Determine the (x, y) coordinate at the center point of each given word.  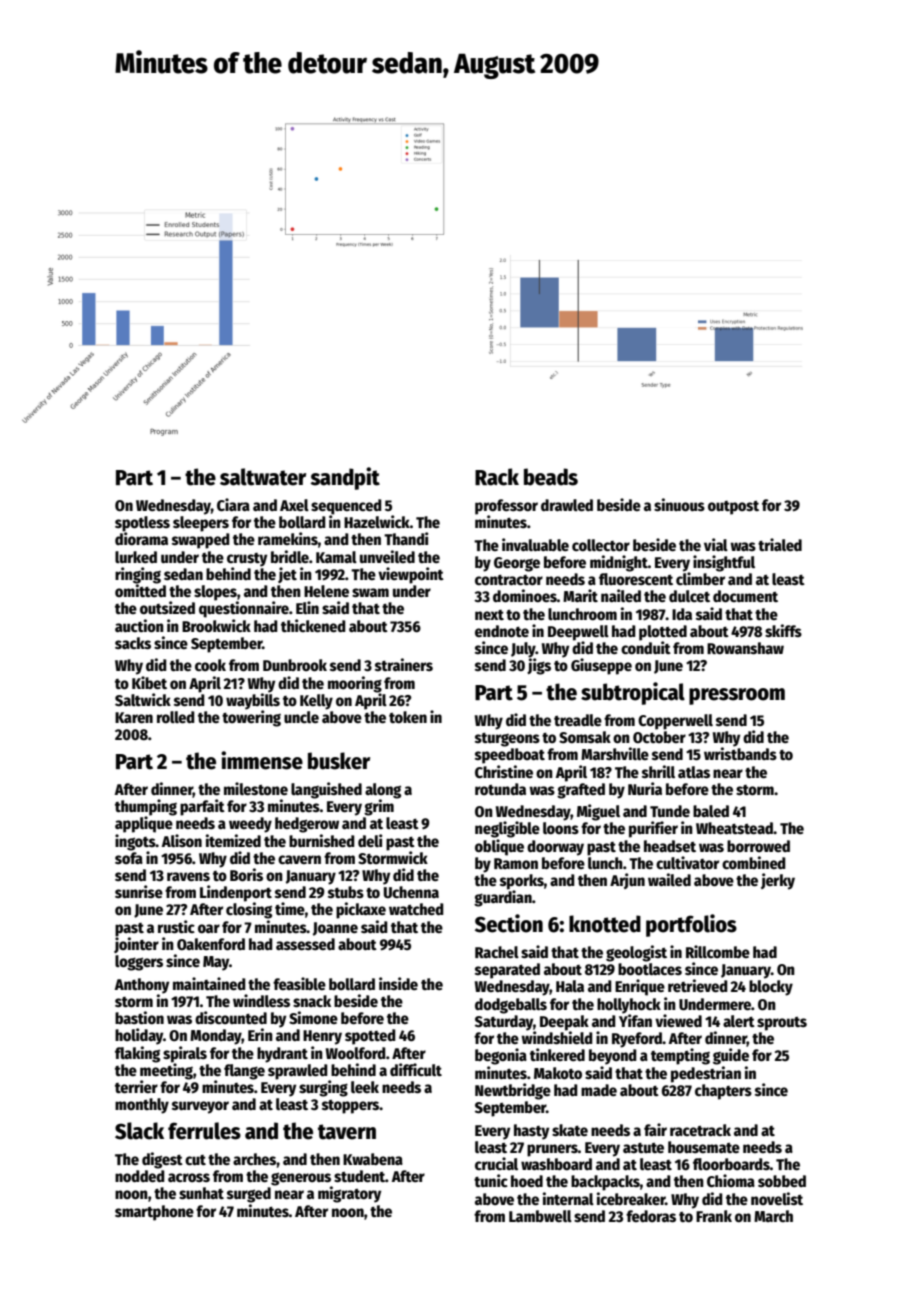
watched (416, 909)
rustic (176, 927)
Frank (714, 1216)
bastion (139, 1017)
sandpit (345, 478)
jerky (778, 881)
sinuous (679, 505)
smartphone (154, 1213)
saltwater (263, 477)
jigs (539, 666)
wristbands (740, 754)
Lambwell (540, 1216)
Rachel (497, 952)
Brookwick (216, 626)
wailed (669, 879)
